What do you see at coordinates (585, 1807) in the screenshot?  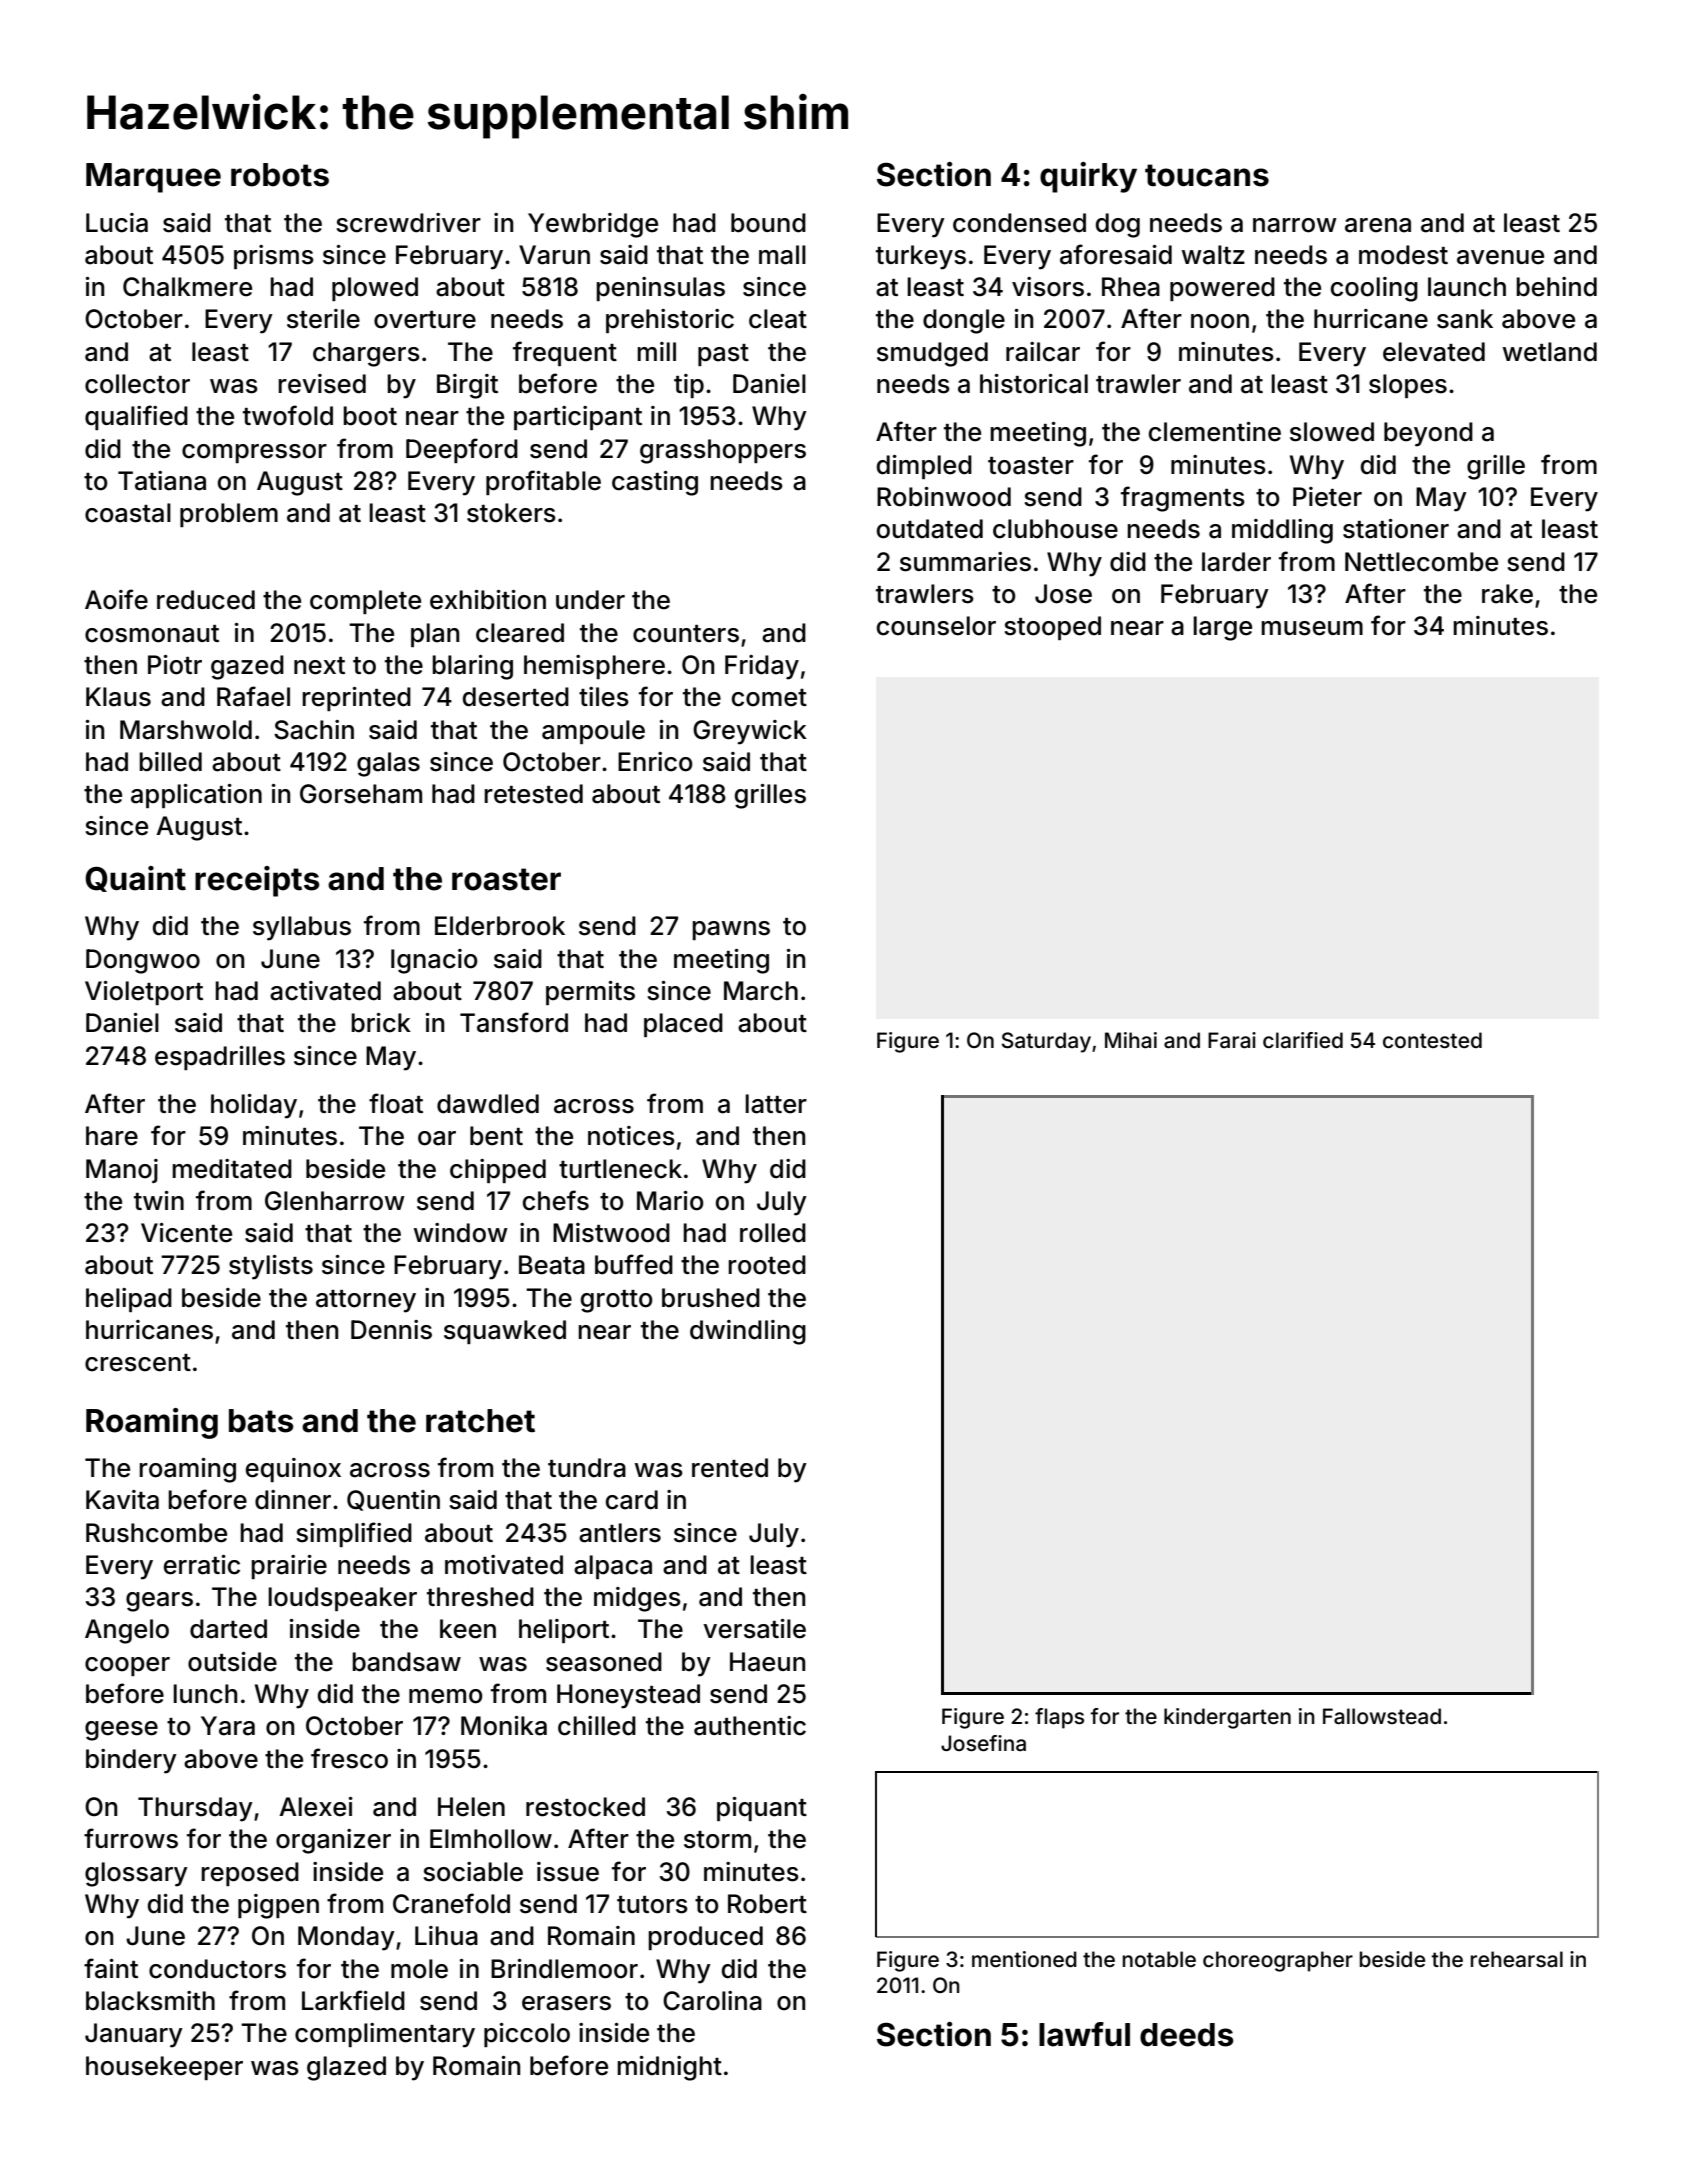 I see `restocked` at bounding box center [585, 1807].
